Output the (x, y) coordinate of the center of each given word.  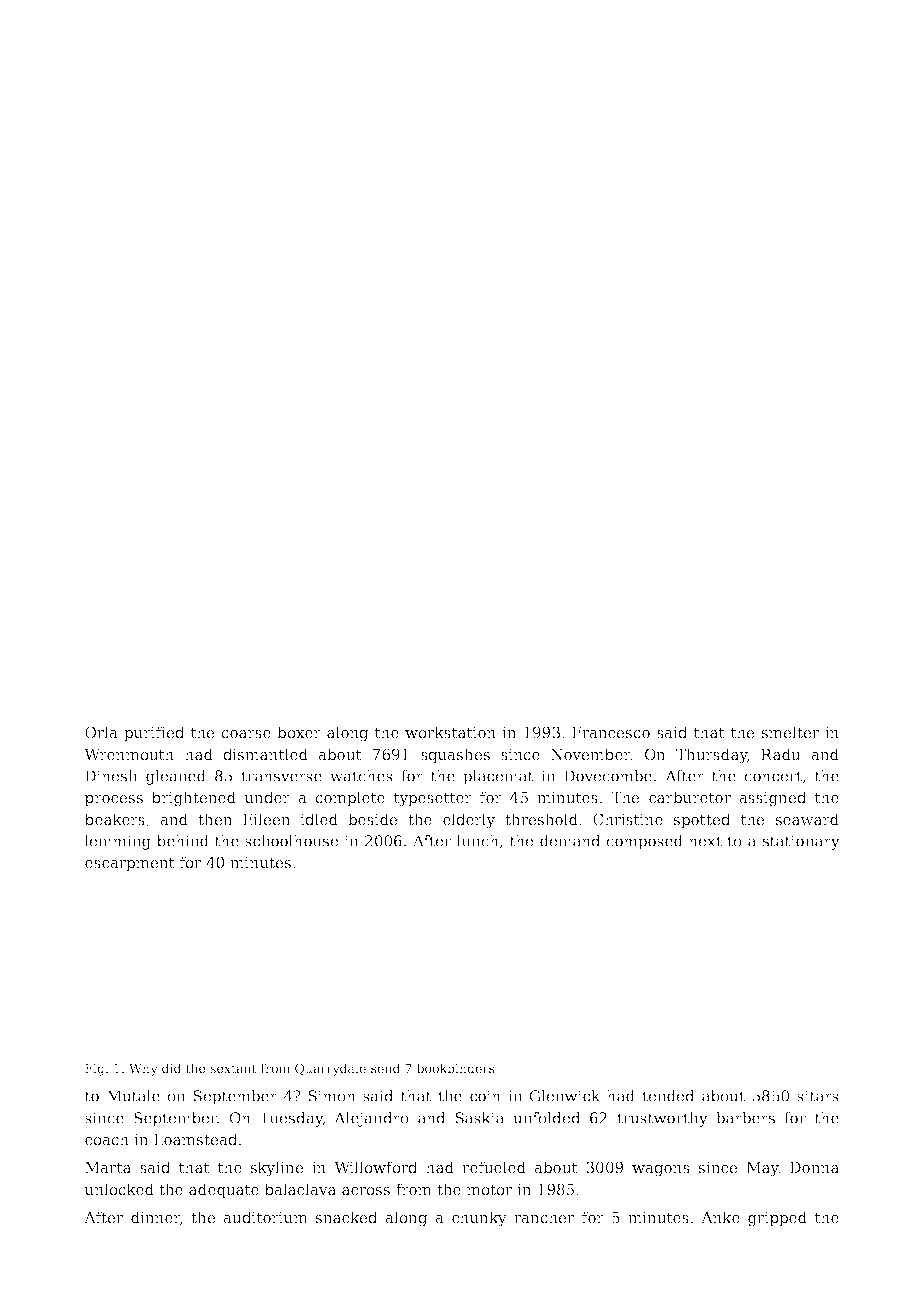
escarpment (130, 864)
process (114, 800)
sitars (818, 1096)
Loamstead (195, 1139)
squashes (455, 755)
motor (489, 1190)
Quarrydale (330, 1069)
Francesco (611, 732)
